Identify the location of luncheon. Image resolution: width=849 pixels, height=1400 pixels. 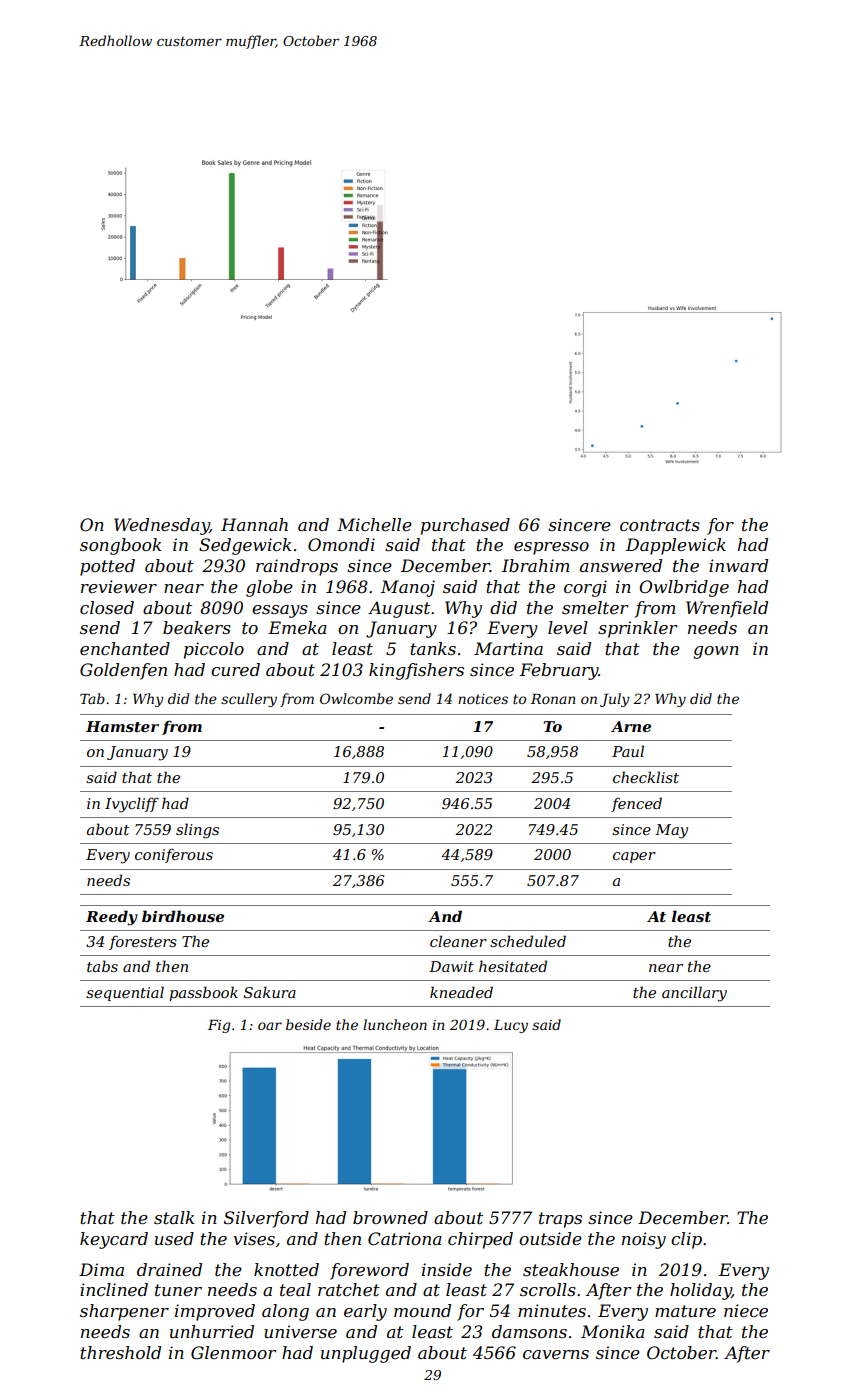
(395, 1024).
